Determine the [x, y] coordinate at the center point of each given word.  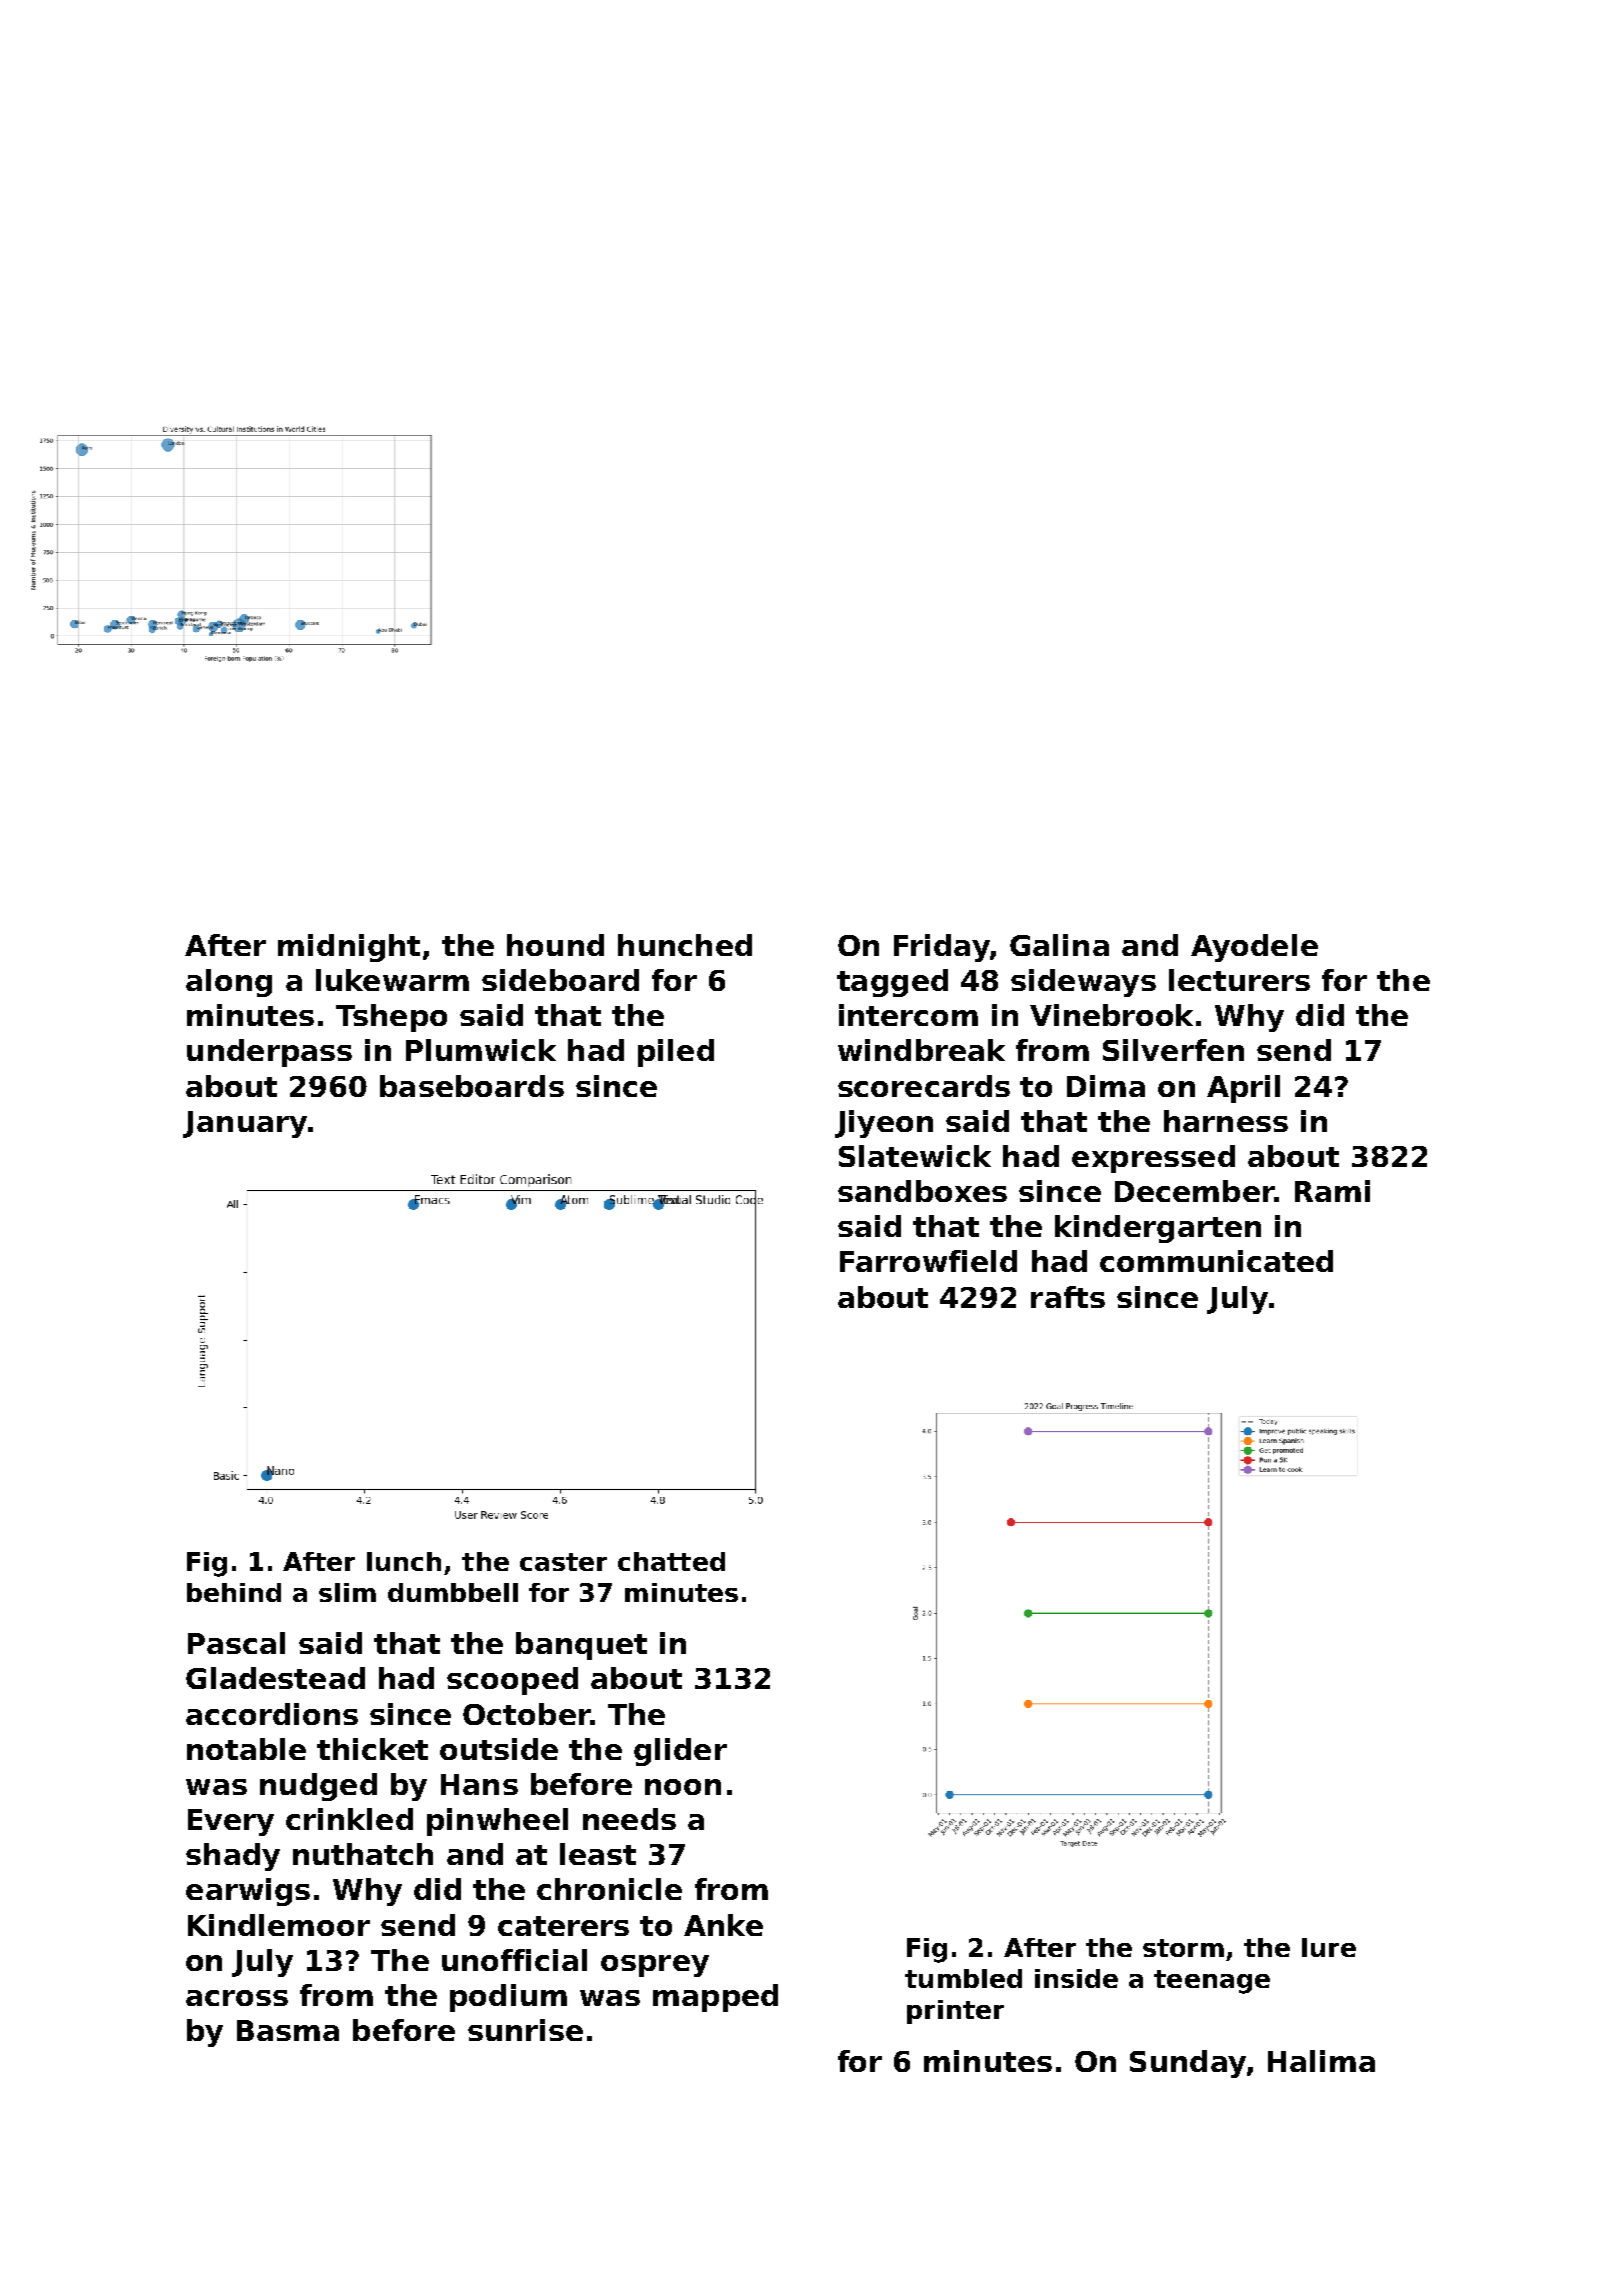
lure [1329, 1947]
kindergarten [1158, 1229]
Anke [723, 1925]
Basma [288, 2030]
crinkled [349, 1819]
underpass [269, 1053]
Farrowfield [928, 1261]
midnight [349, 948]
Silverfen [1173, 1050]
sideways [1083, 983]
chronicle [609, 1889]
